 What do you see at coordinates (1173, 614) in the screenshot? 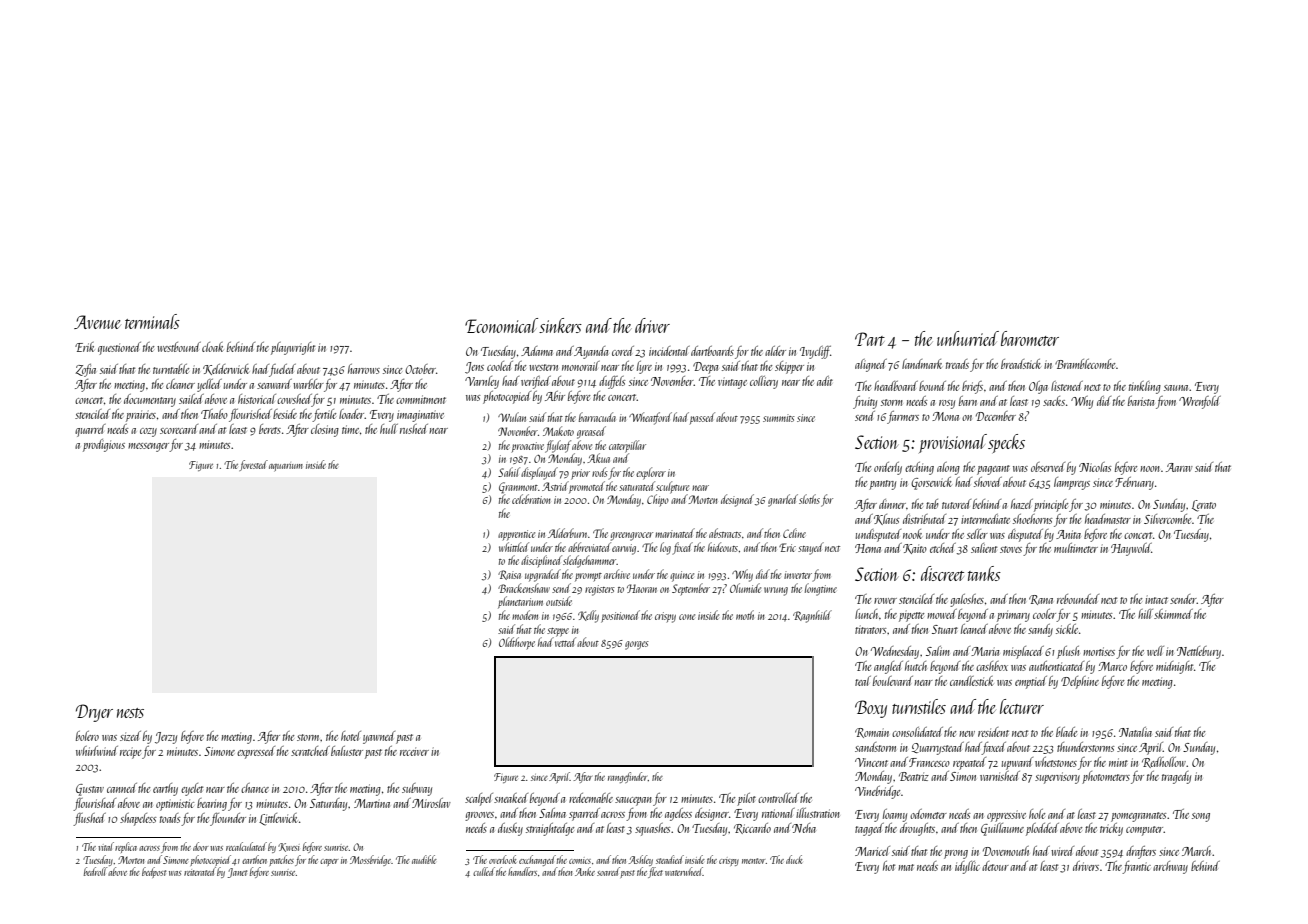
I see `skimmed` at bounding box center [1173, 614].
